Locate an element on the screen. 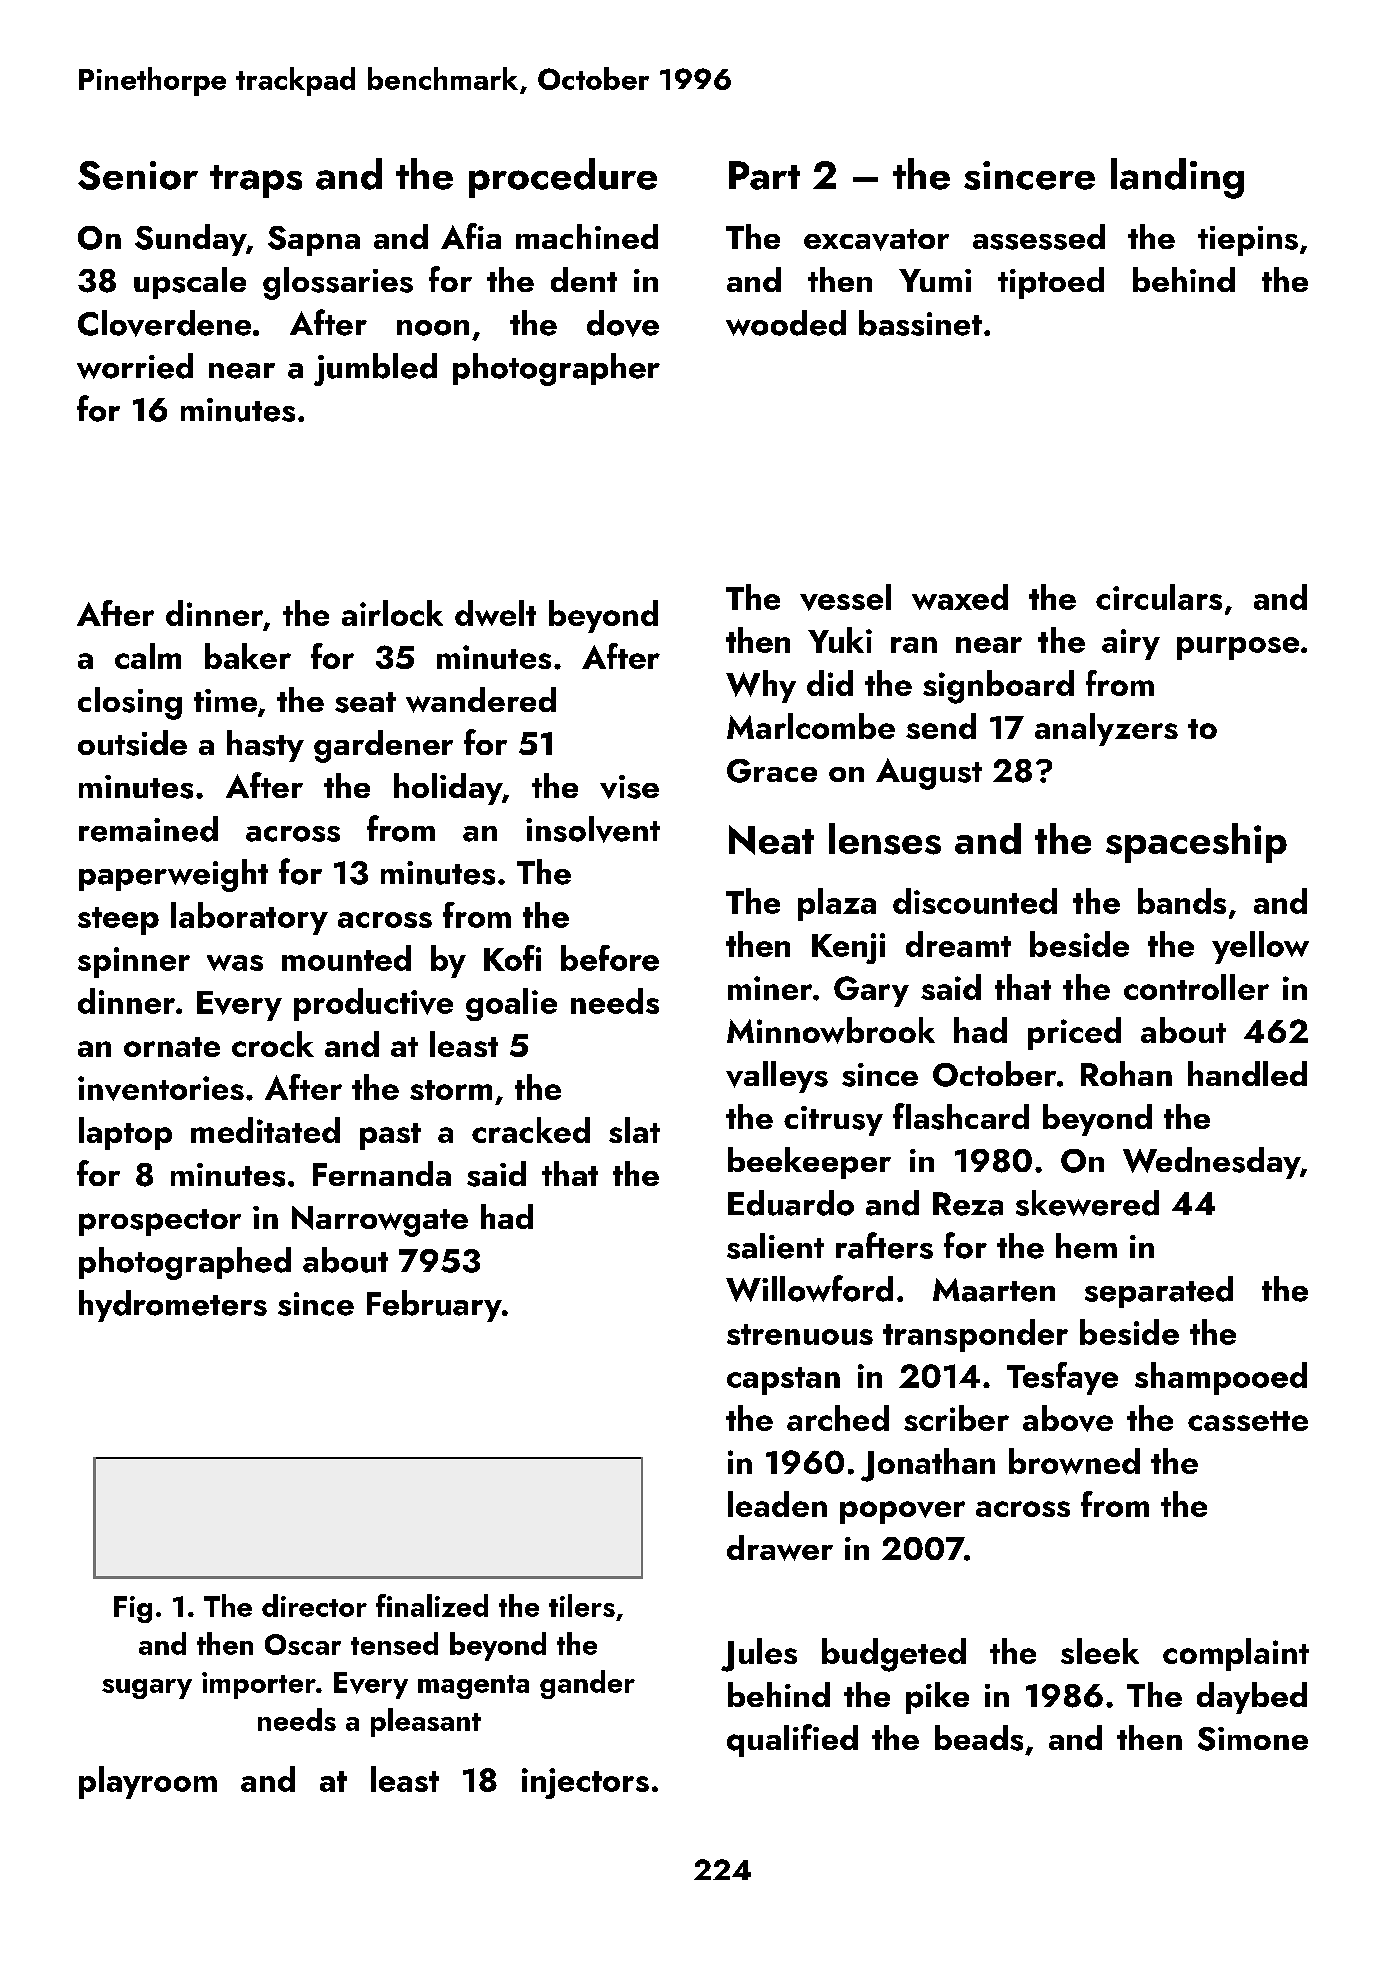 The width and height of the screenshot is (1386, 1969). photographer is located at coordinates (556, 369).
